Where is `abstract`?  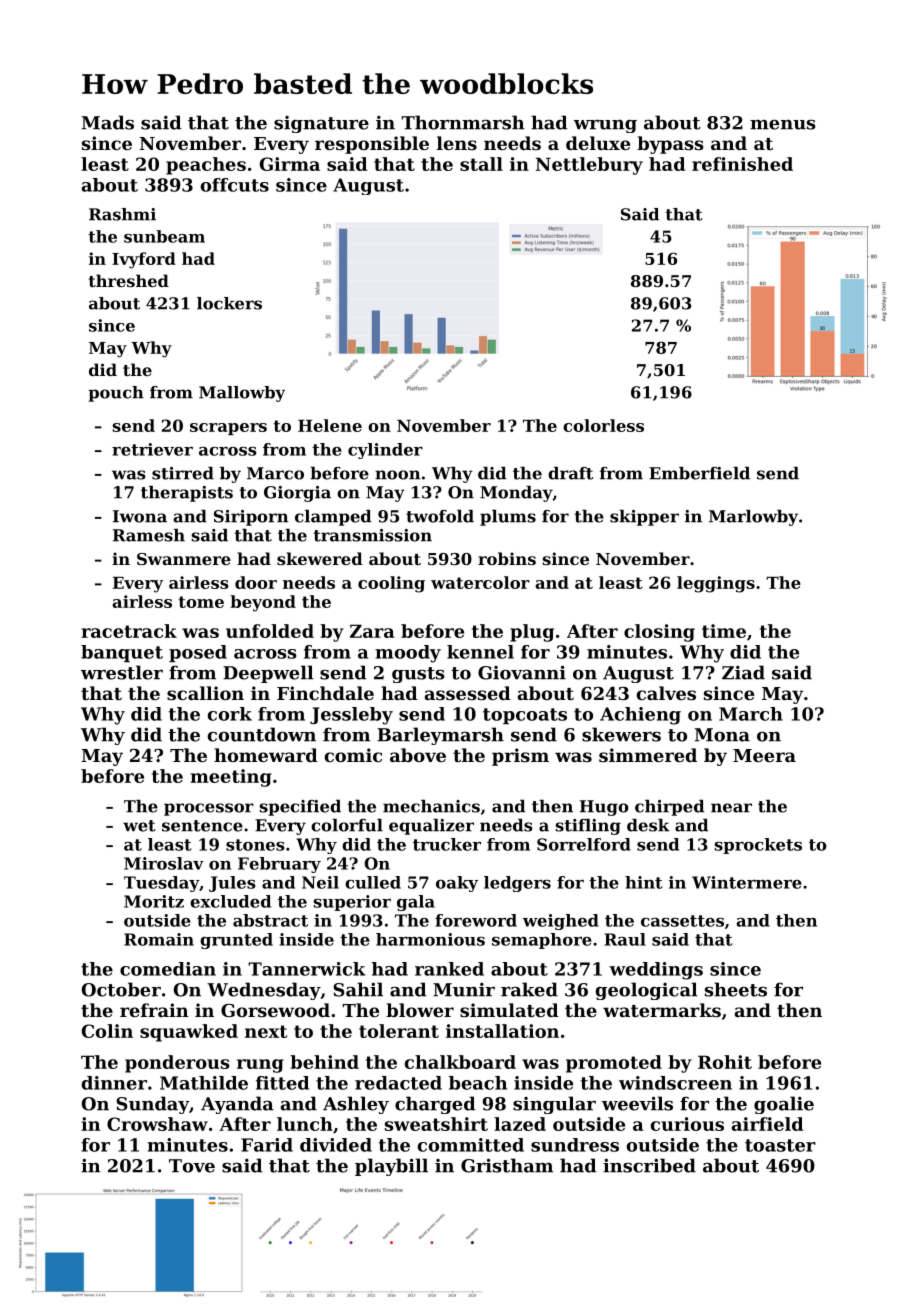
abstract is located at coordinates (270, 920).
